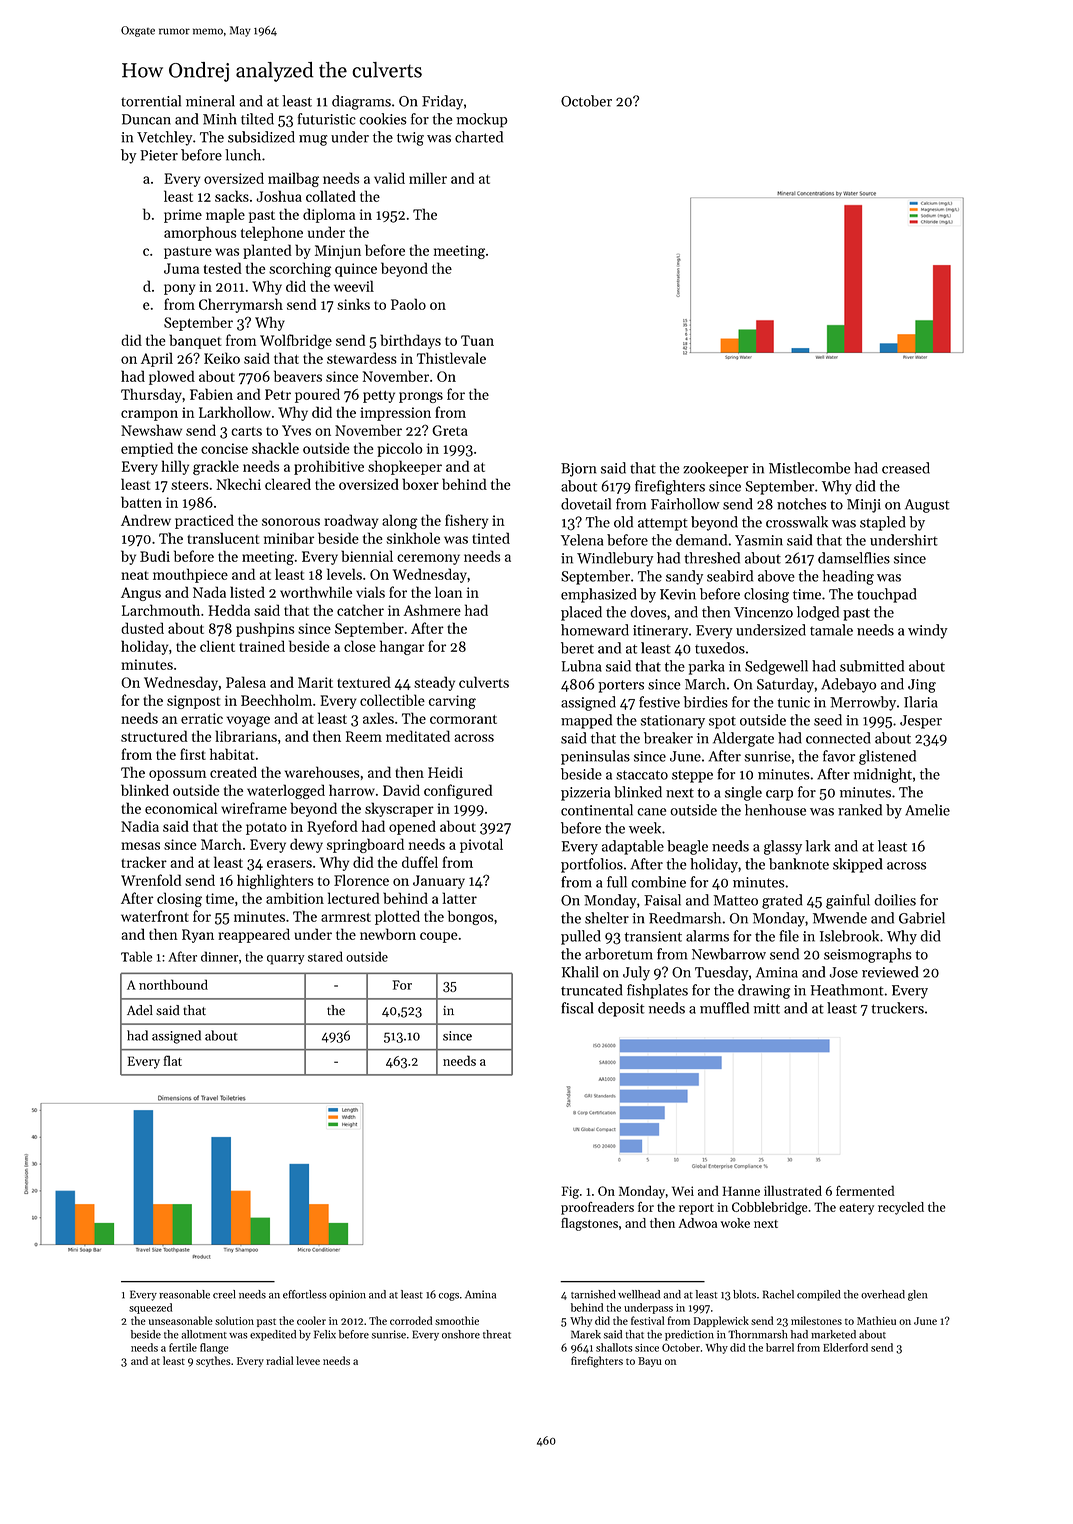  What do you see at coordinates (173, 984) in the image?
I see `northbound` at bounding box center [173, 984].
